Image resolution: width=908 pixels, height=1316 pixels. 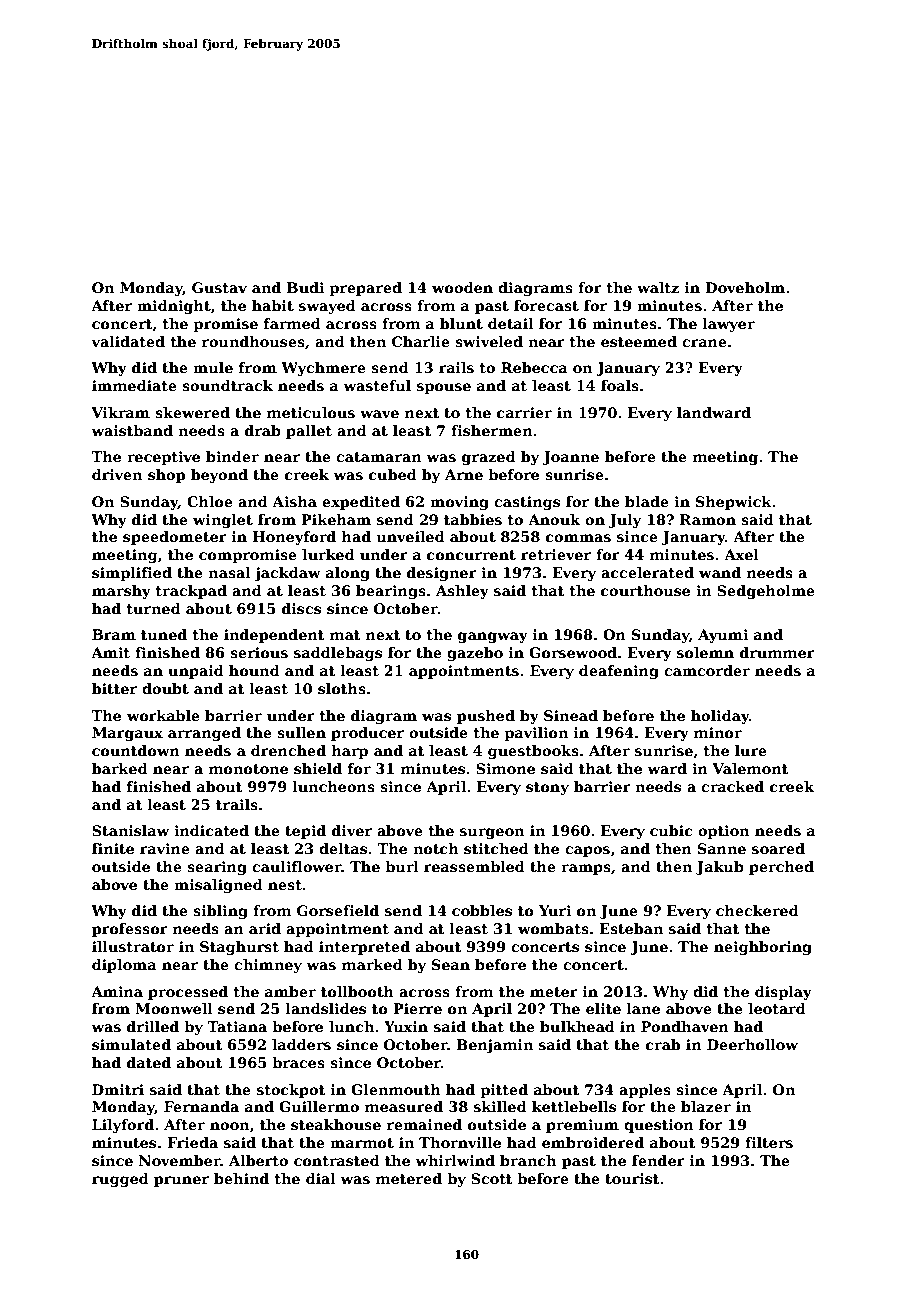 I want to click on burl, so click(x=402, y=866).
